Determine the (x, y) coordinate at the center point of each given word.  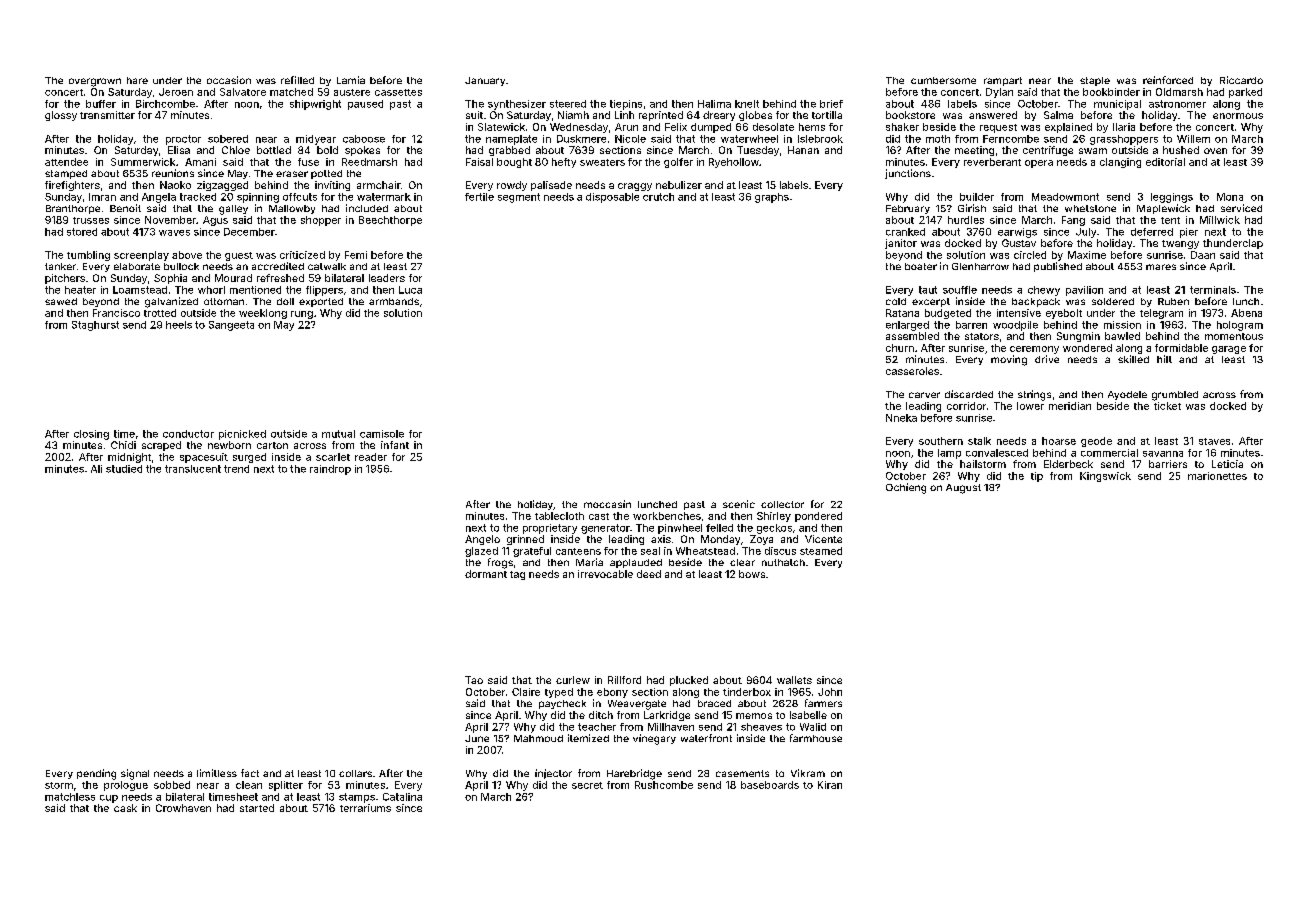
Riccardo (1241, 80)
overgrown (95, 82)
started (257, 808)
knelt (747, 104)
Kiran (830, 785)
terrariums (365, 808)
